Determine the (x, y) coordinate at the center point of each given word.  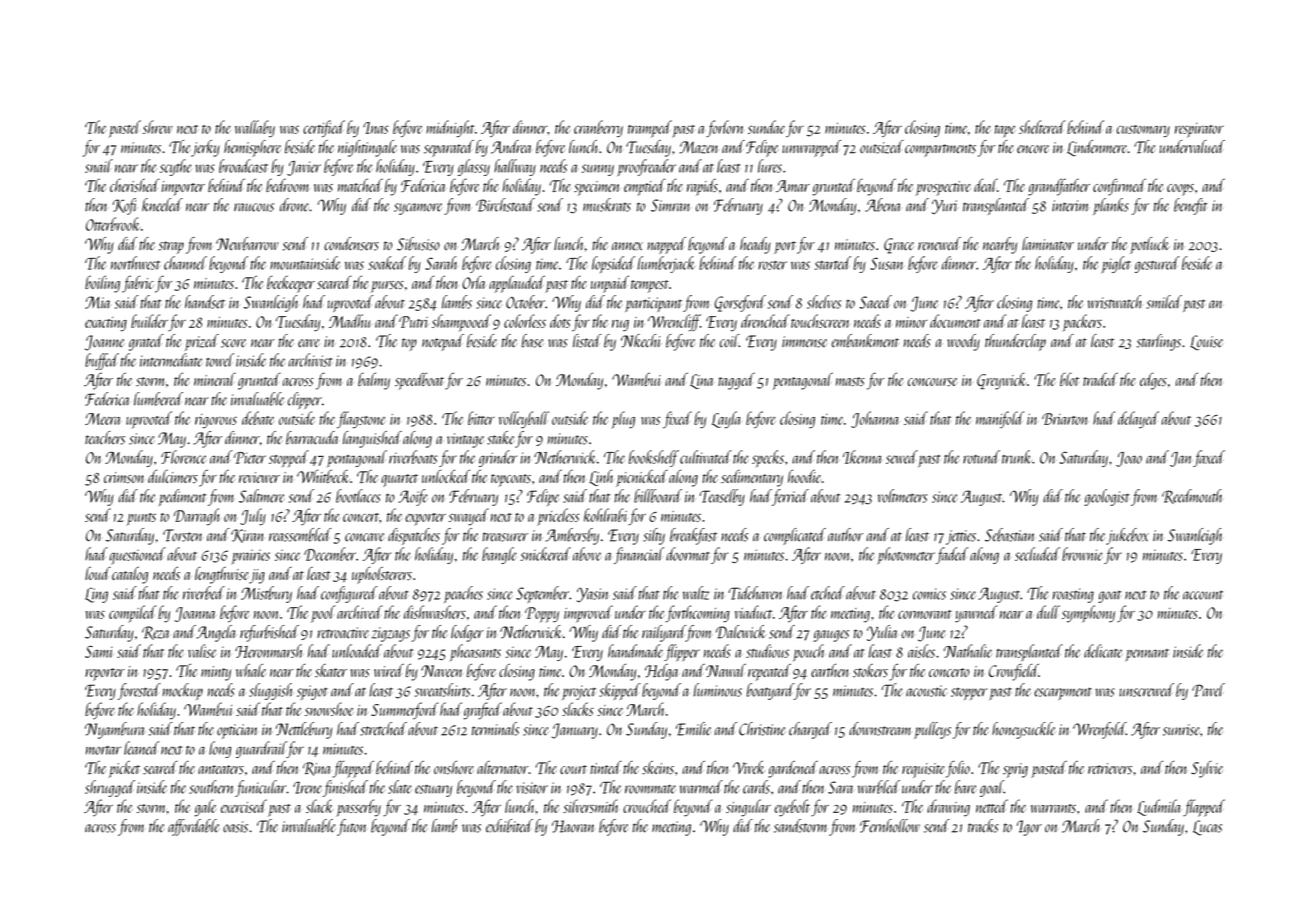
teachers (105, 438)
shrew (158, 127)
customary (1143, 131)
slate (400, 787)
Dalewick (741, 632)
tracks (983, 826)
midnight (450, 128)
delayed (1138, 419)
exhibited (509, 826)
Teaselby (722, 497)
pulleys (932, 730)
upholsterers (382, 575)
